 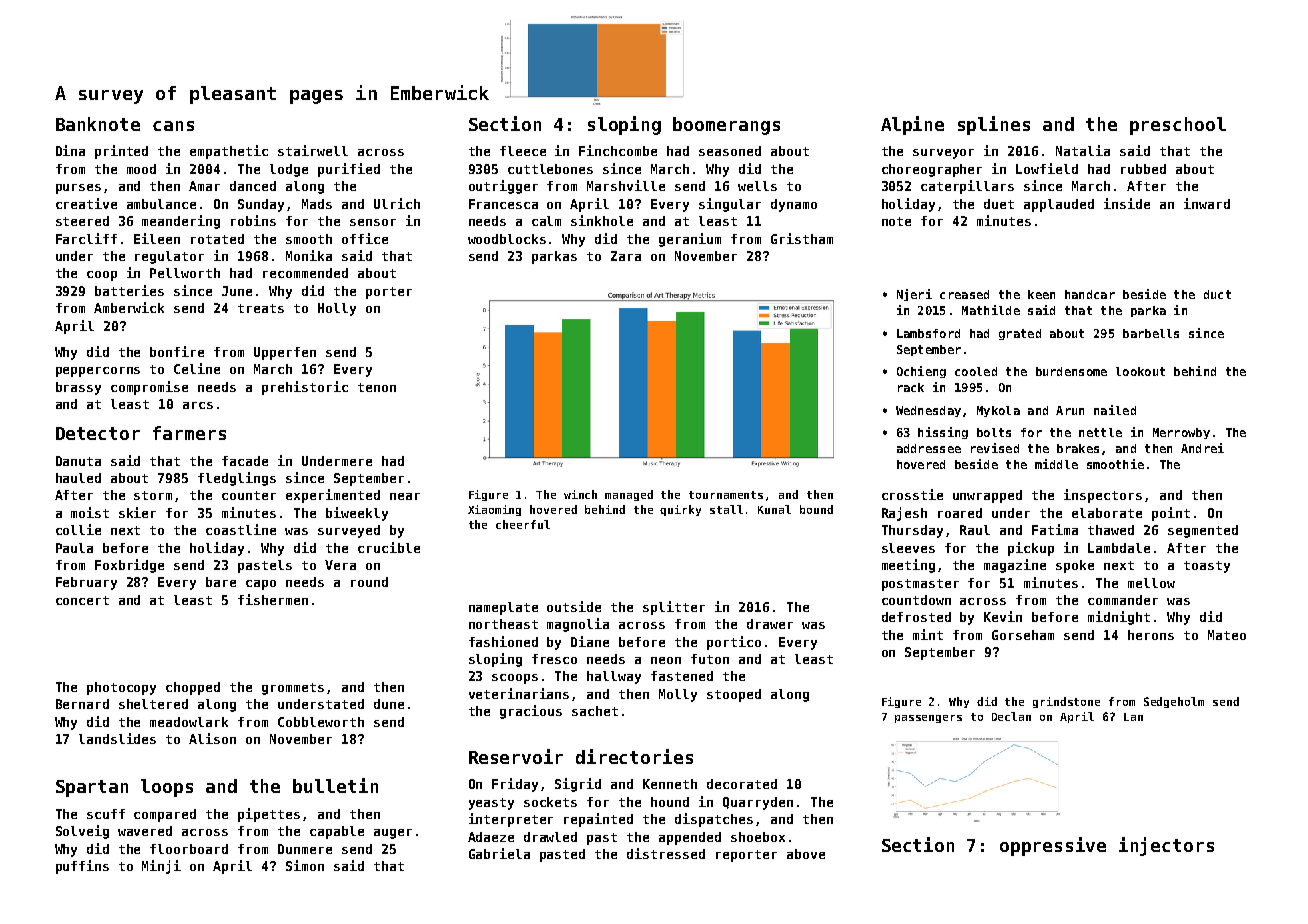 I want to click on bulletin, so click(x=335, y=785).
